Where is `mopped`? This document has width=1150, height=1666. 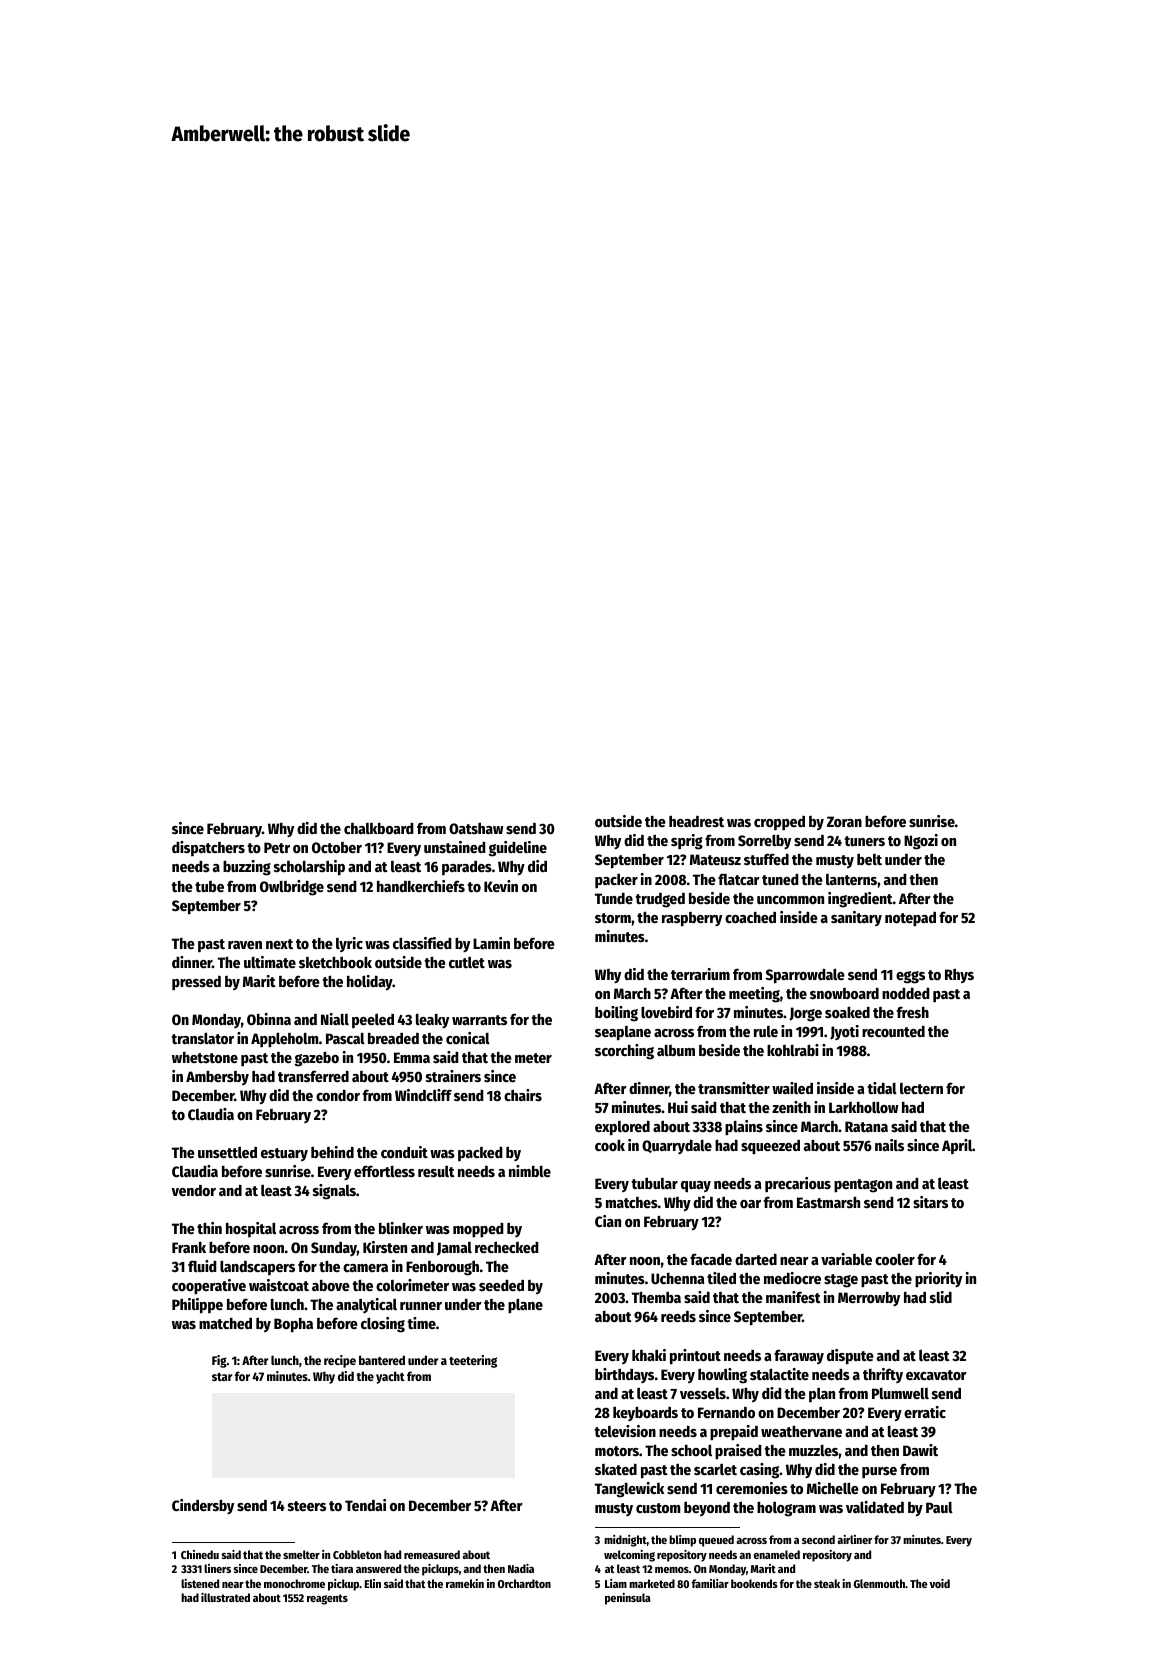
mopped is located at coordinates (478, 1230).
